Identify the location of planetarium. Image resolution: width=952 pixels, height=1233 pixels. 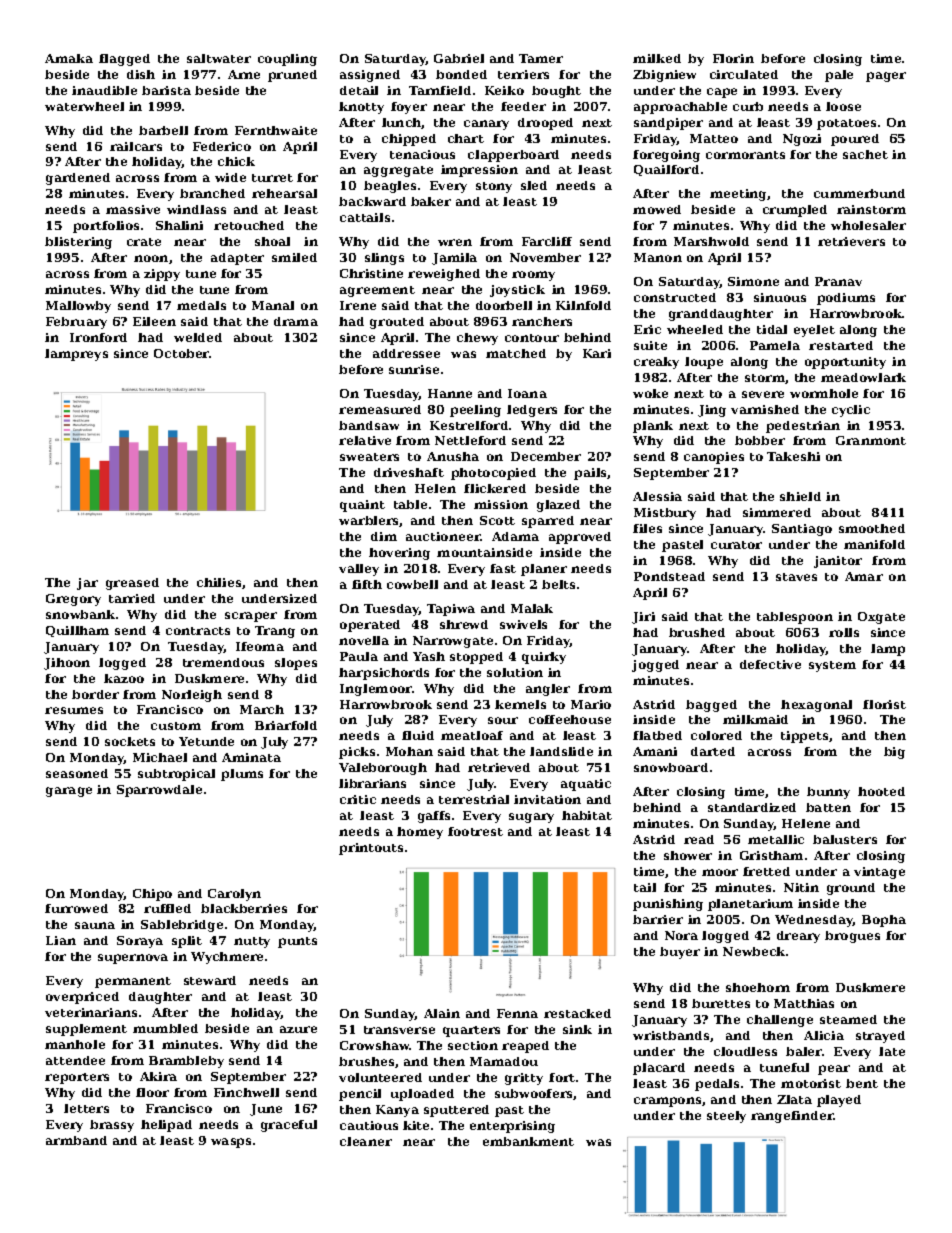
(750, 905).
